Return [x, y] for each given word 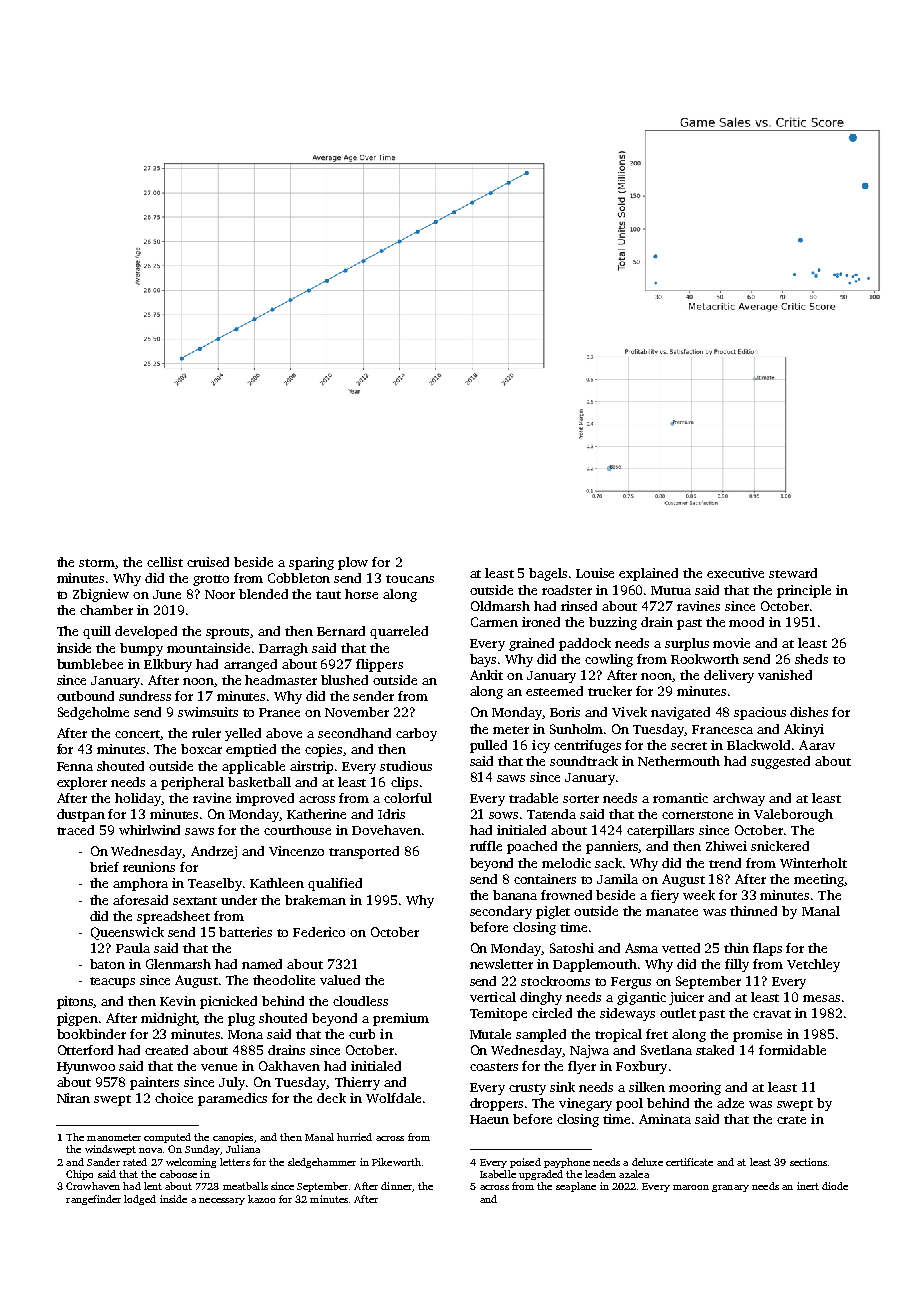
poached [532, 847]
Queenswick [127, 933]
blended [263, 594]
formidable [792, 1050]
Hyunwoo [86, 1068]
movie [731, 643]
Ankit [486, 675]
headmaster [281, 680]
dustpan [81, 815]
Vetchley [813, 965]
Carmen [494, 622]
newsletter [501, 964]
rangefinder [93, 1200]
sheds [811, 659]
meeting [819, 880]
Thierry [357, 1083]
